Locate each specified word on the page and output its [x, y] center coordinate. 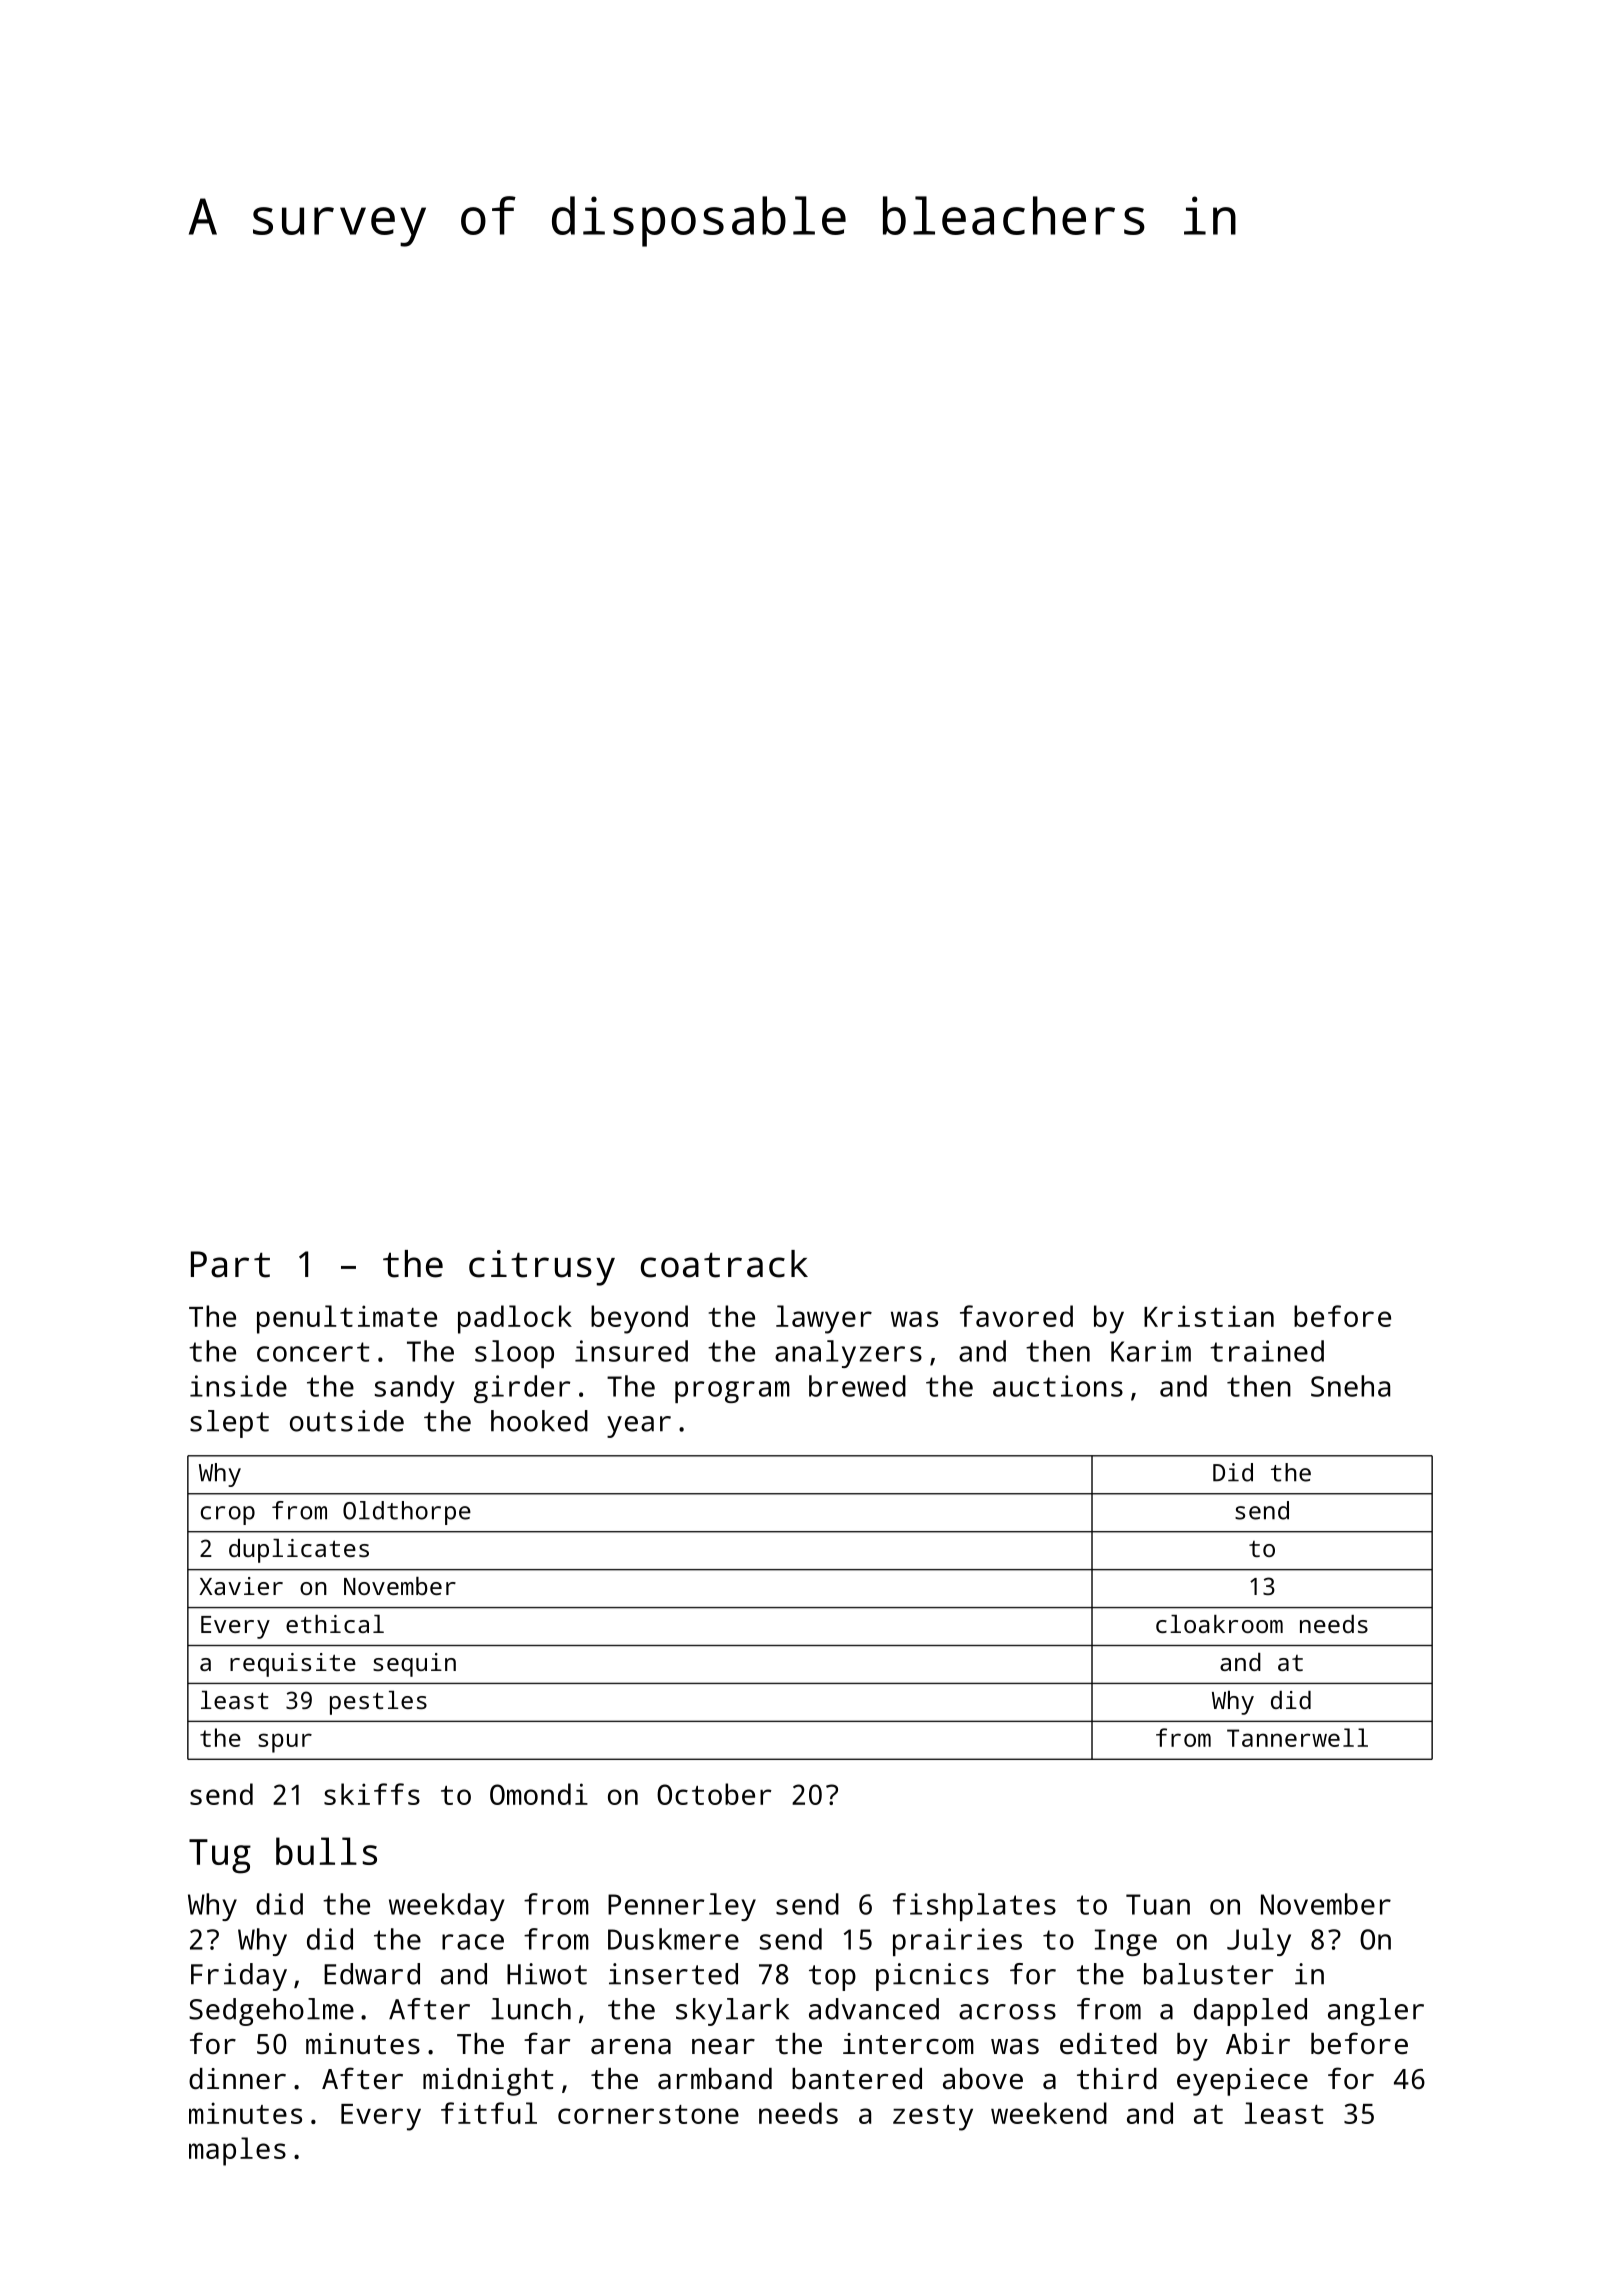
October [714, 1794]
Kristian [1209, 1316]
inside [238, 1386]
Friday [239, 1977]
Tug [220, 1856]
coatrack [724, 1264]
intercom [908, 2044]
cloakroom [1219, 1624]
